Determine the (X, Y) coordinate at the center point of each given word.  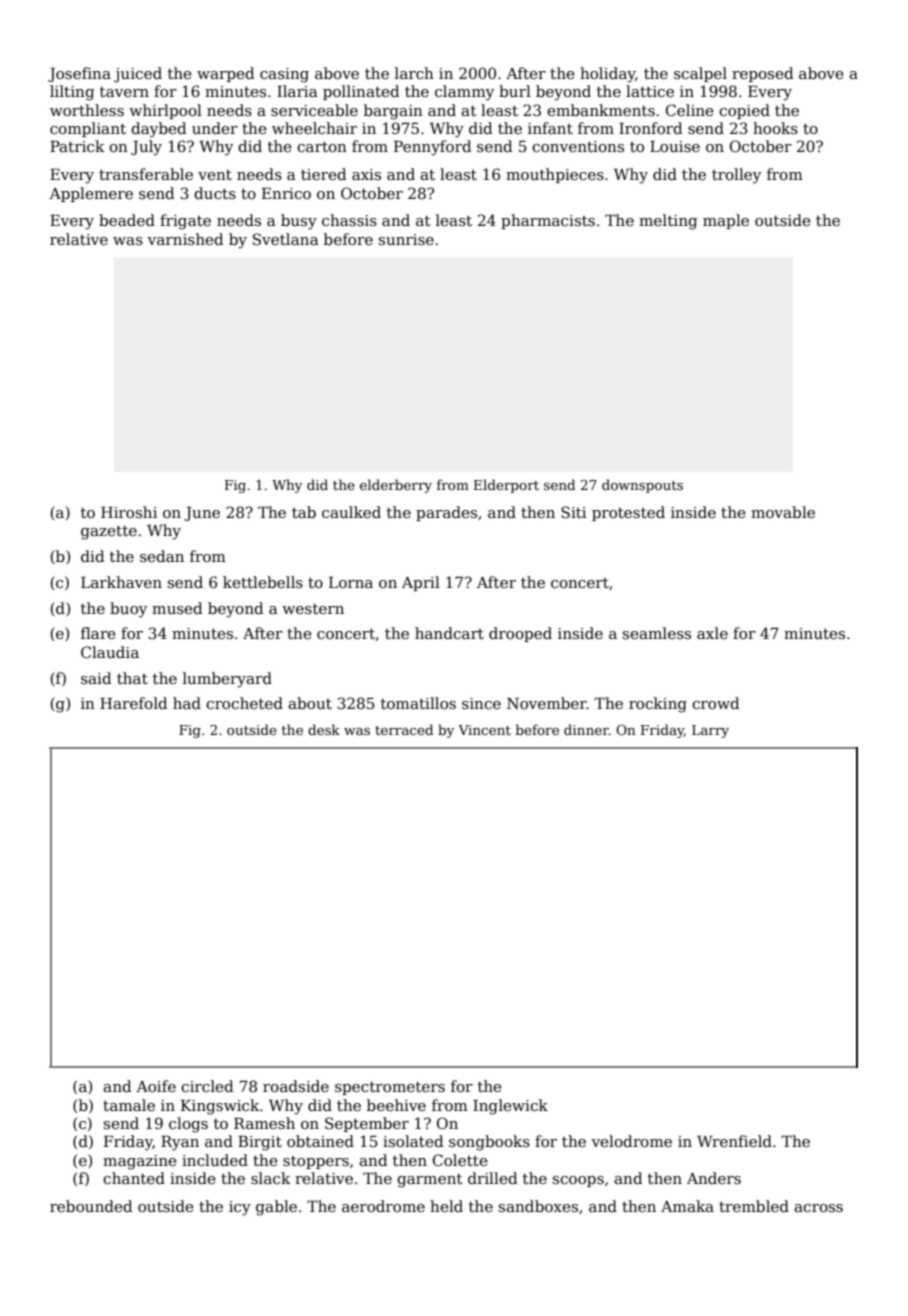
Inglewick (510, 1107)
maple (726, 221)
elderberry (396, 486)
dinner (586, 729)
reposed (763, 74)
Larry (710, 731)
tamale (129, 1105)
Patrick (77, 146)
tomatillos (418, 703)
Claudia (110, 652)
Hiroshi (129, 512)
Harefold (134, 703)
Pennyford (433, 148)
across (818, 1208)
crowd (716, 703)
